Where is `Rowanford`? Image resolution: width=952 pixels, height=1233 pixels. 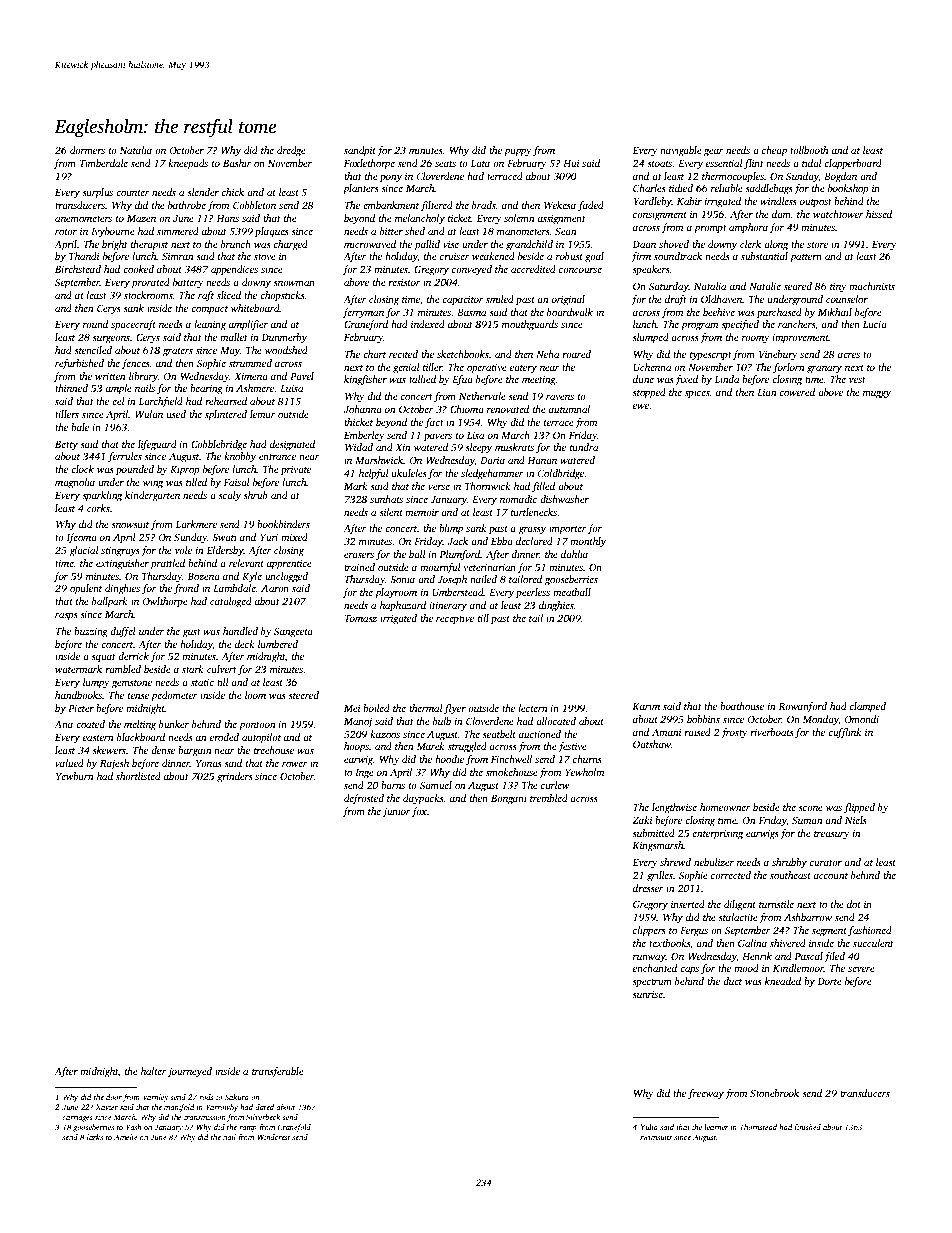
Rowanford is located at coordinates (802, 707).
